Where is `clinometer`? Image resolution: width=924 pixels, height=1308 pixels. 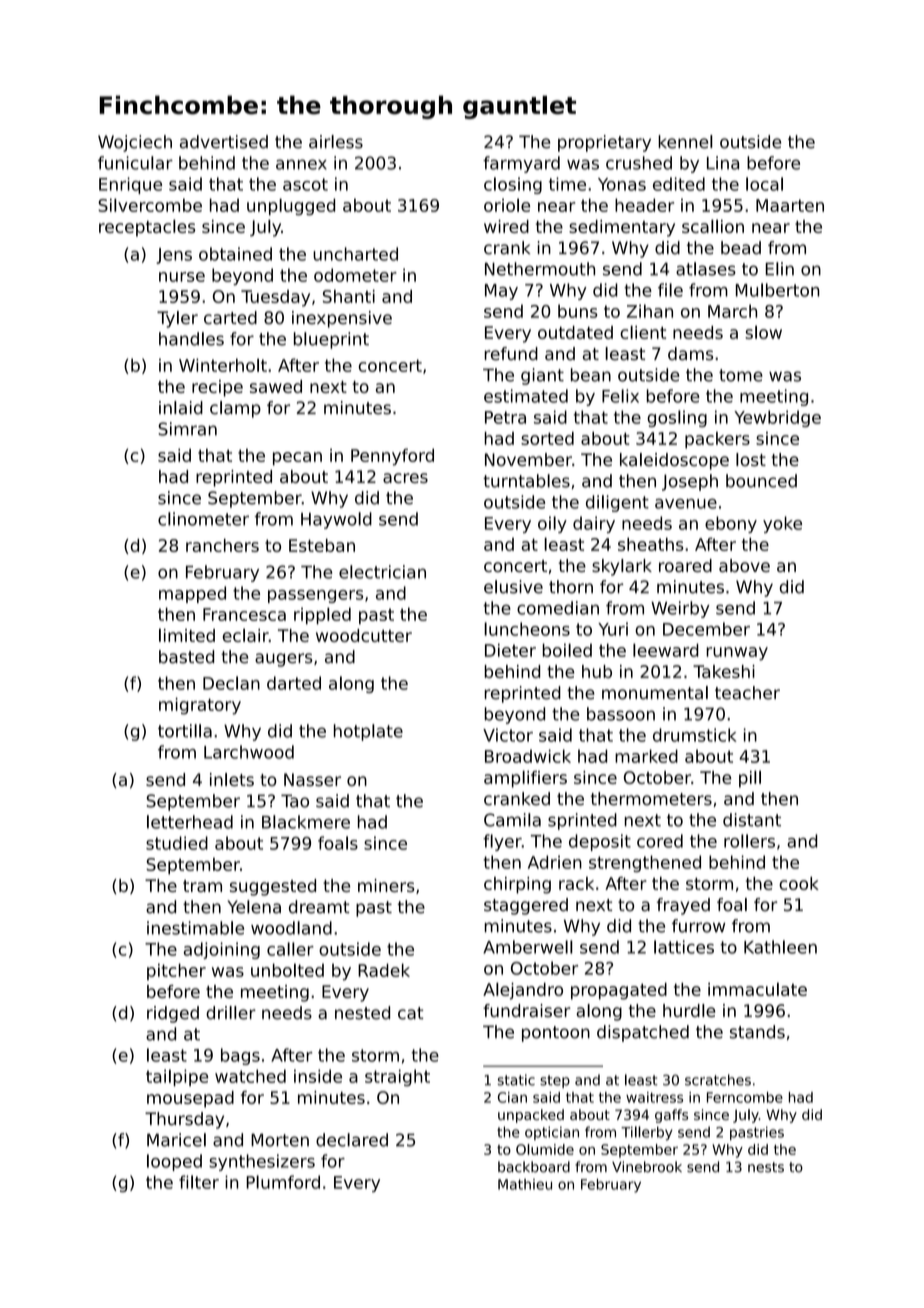 clinometer is located at coordinates (203, 519).
